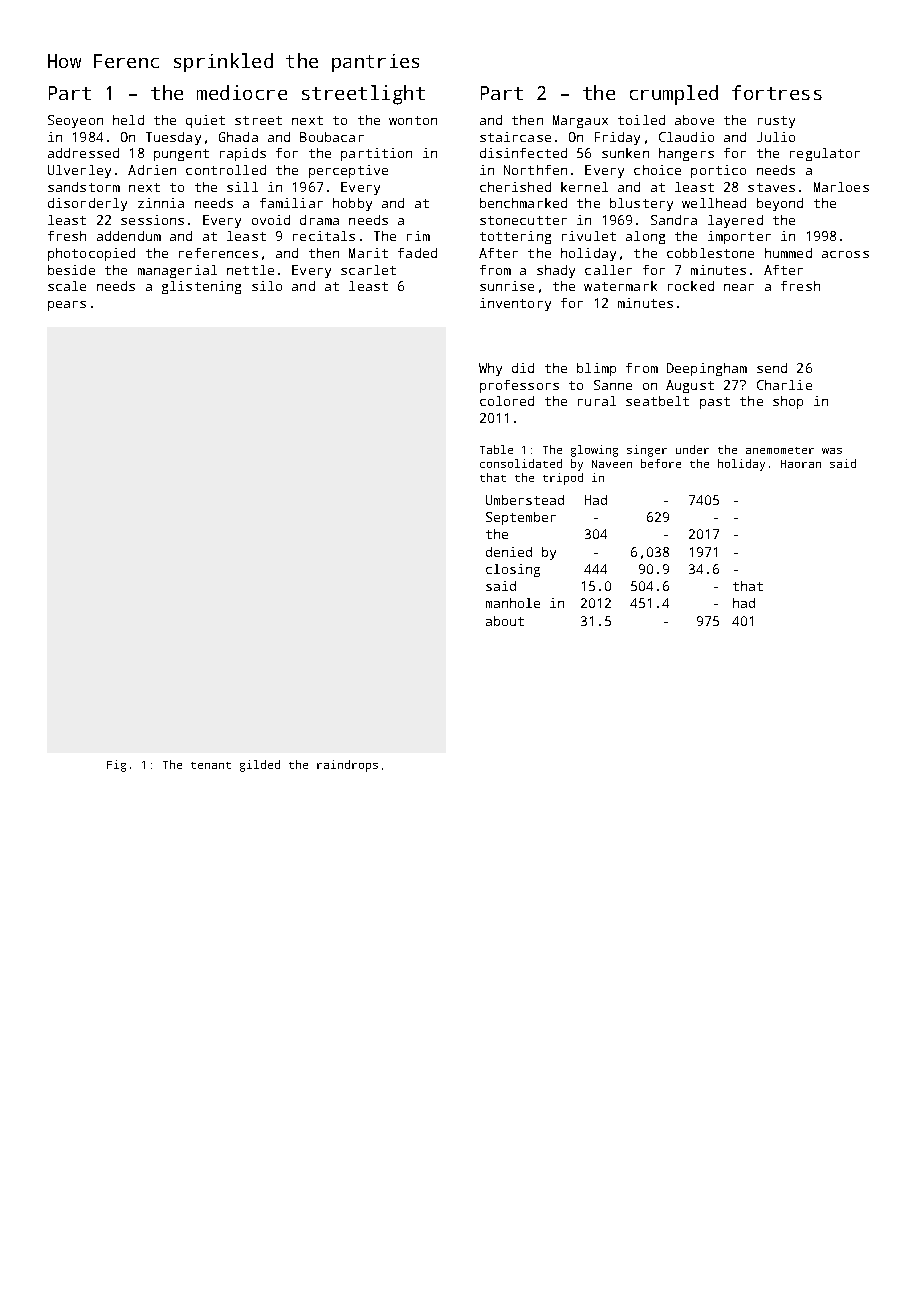 The height and width of the image is (1308, 924). I want to click on gilded, so click(260, 766).
